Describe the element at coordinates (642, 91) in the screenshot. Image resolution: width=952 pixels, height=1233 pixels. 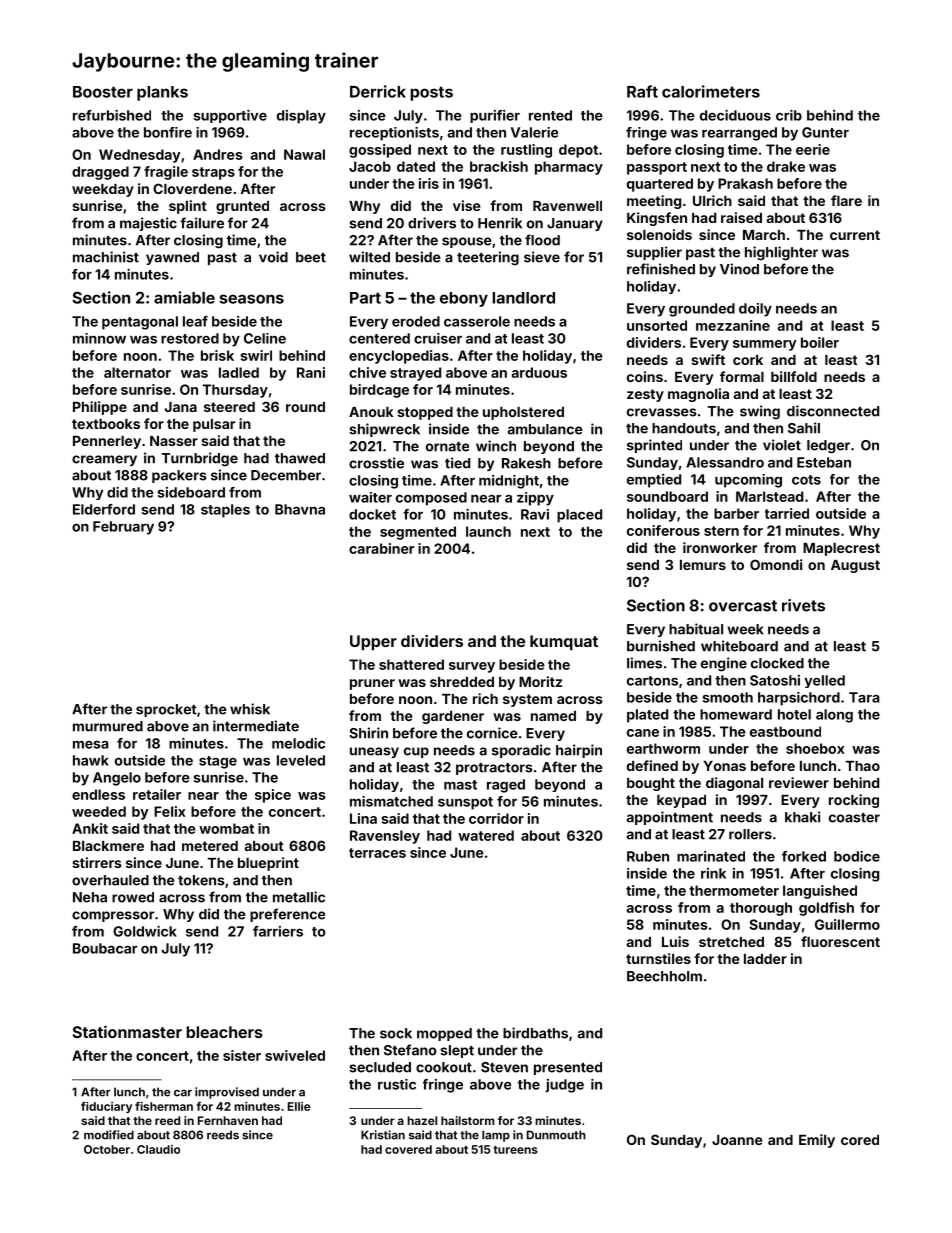
I see `Raft` at that location.
